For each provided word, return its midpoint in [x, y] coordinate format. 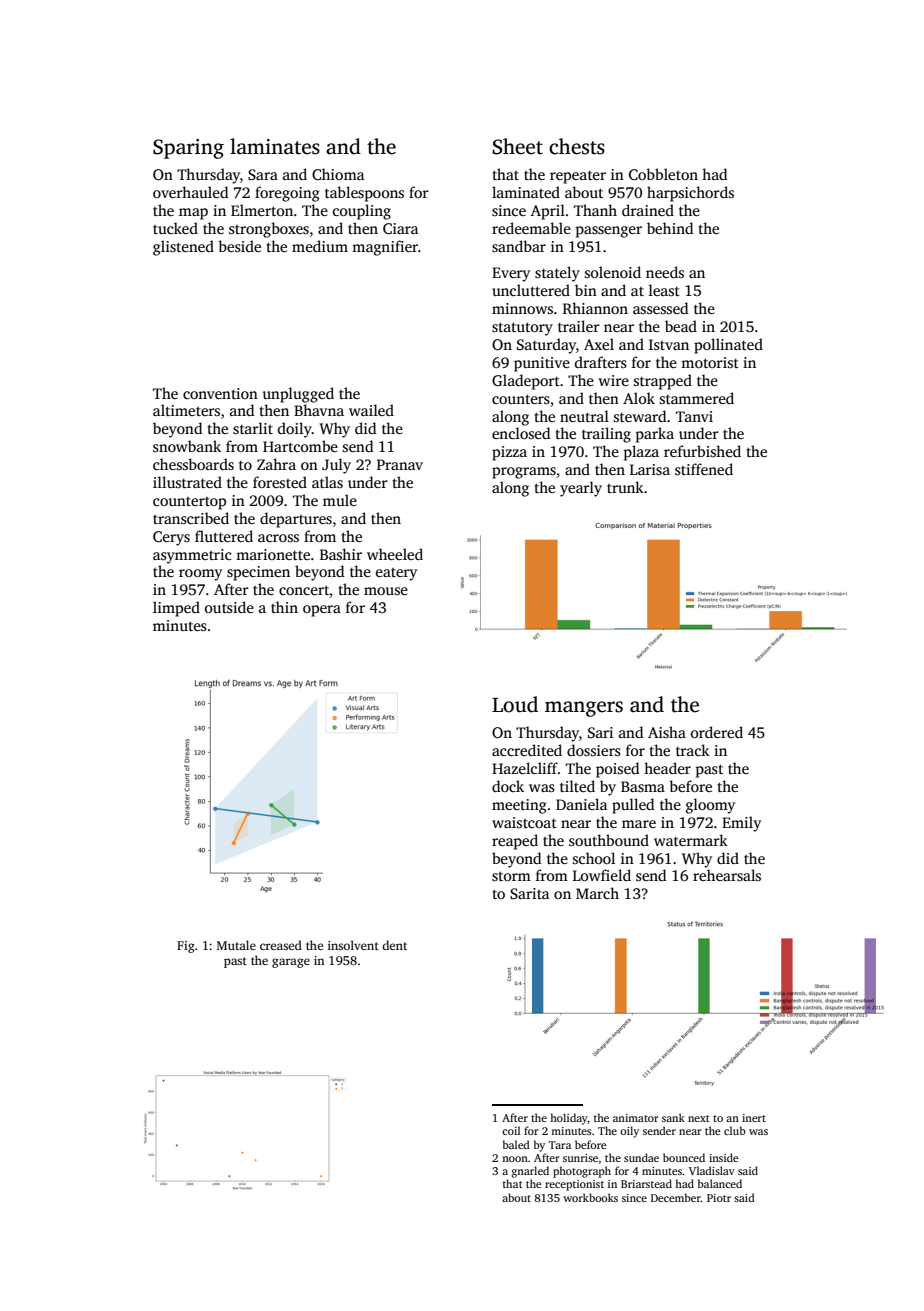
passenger [609, 232]
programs [524, 473]
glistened [183, 248]
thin [284, 607]
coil [511, 1130]
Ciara [400, 228]
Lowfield [602, 875]
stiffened [704, 469]
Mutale [236, 945]
